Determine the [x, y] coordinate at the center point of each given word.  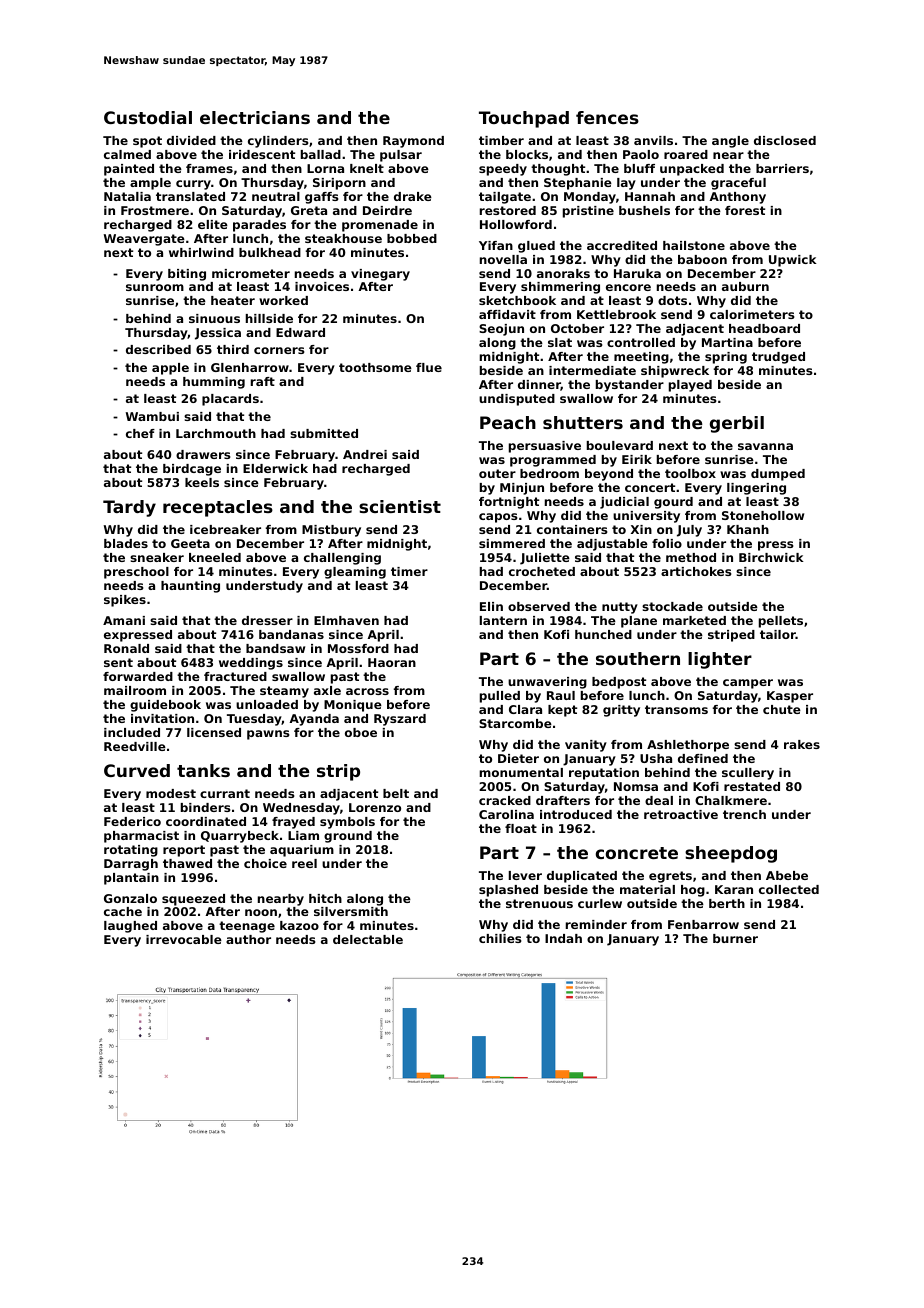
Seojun [501, 330]
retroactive [681, 814]
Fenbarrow [703, 924]
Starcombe [515, 723]
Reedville [135, 746]
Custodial [148, 117]
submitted [324, 433]
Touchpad [524, 119]
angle [730, 142]
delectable [368, 939]
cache [123, 911]
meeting [641, 358]
